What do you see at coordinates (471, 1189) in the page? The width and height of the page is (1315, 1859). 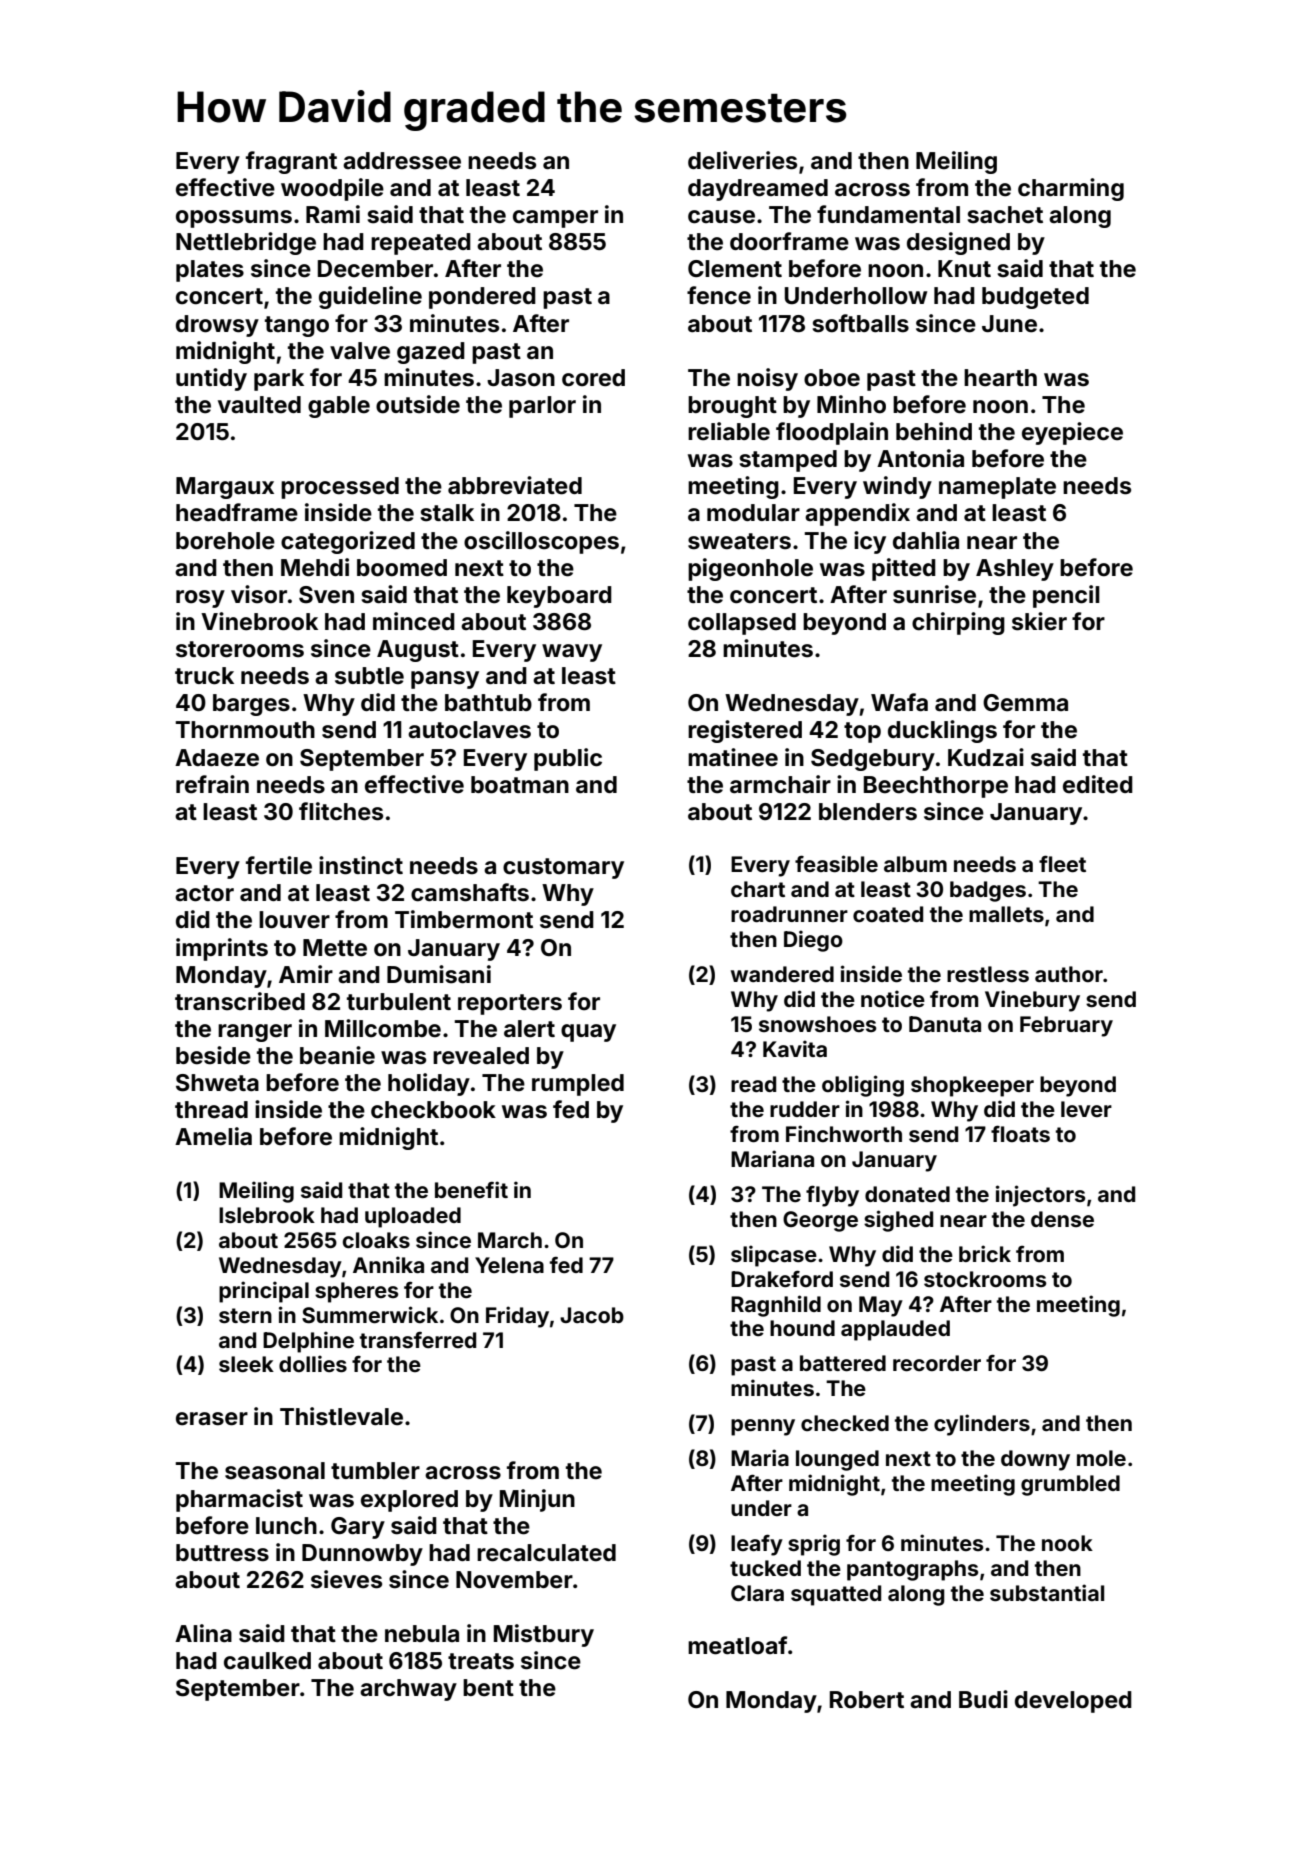 I see `benefit` at bounding box center [471, 1189].
